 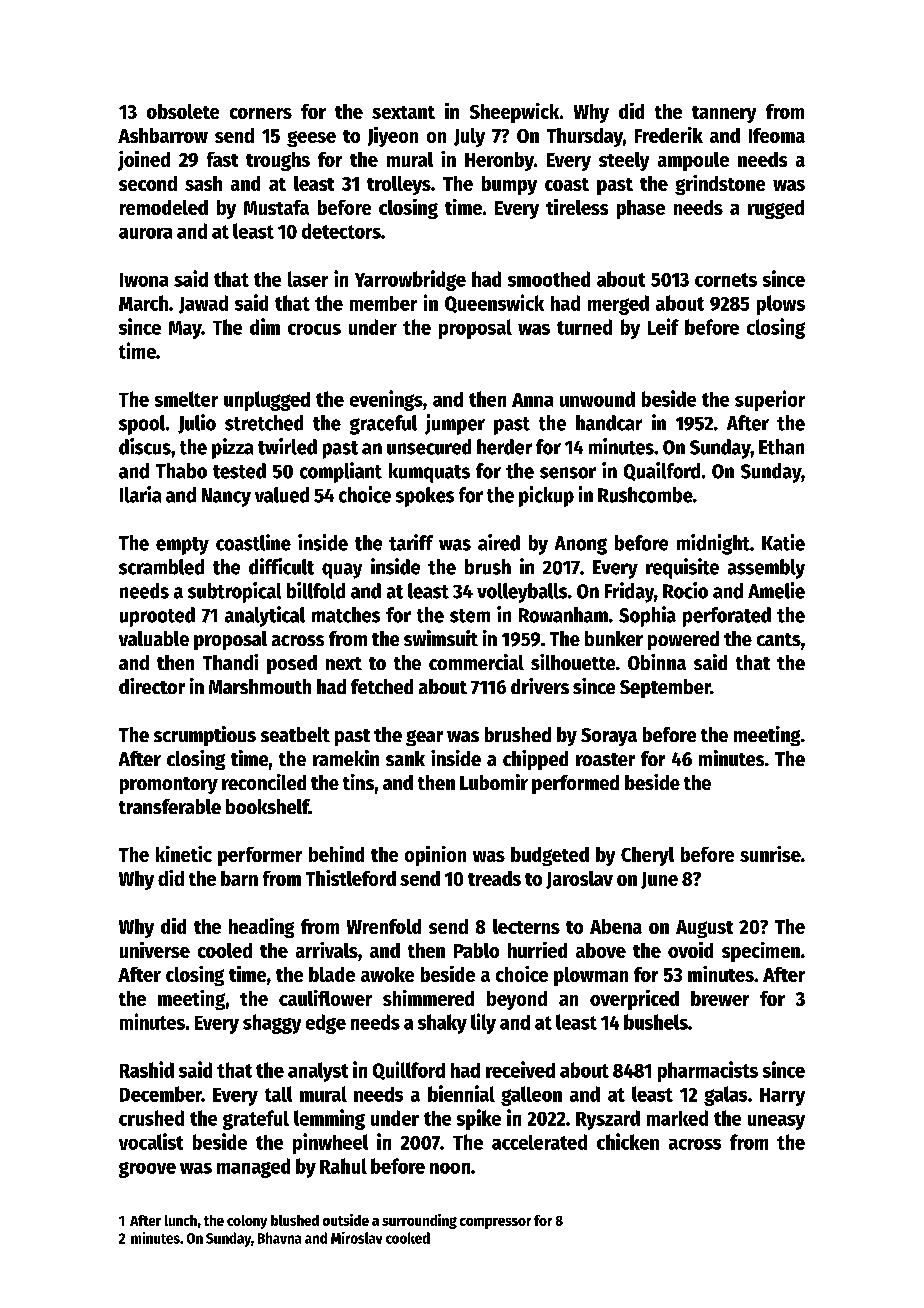 What do you see at coordinates (526, 926) in the page?
I see `lecterns` at bounding box center [526, 926].
